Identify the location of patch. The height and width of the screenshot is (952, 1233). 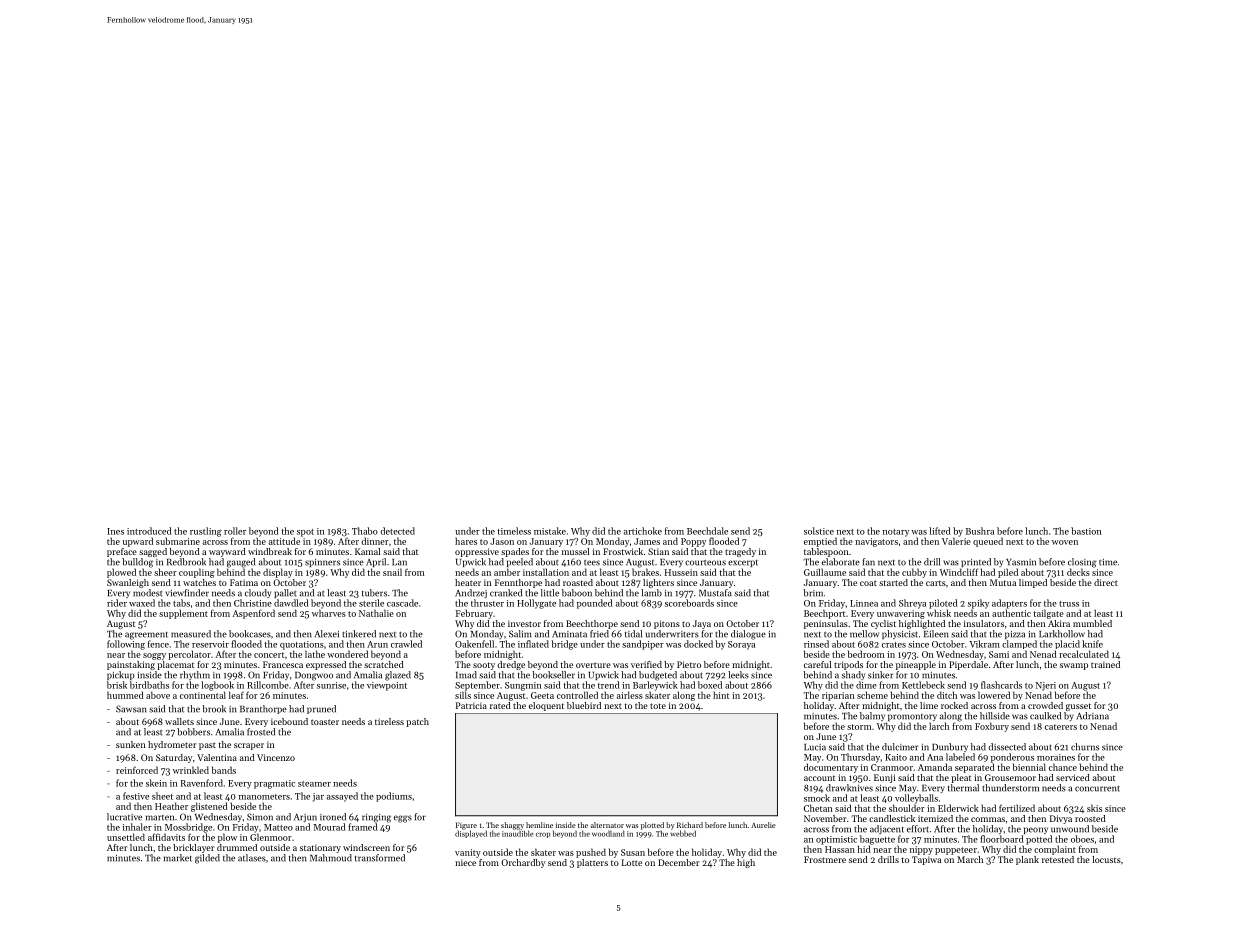
(417, 722).
